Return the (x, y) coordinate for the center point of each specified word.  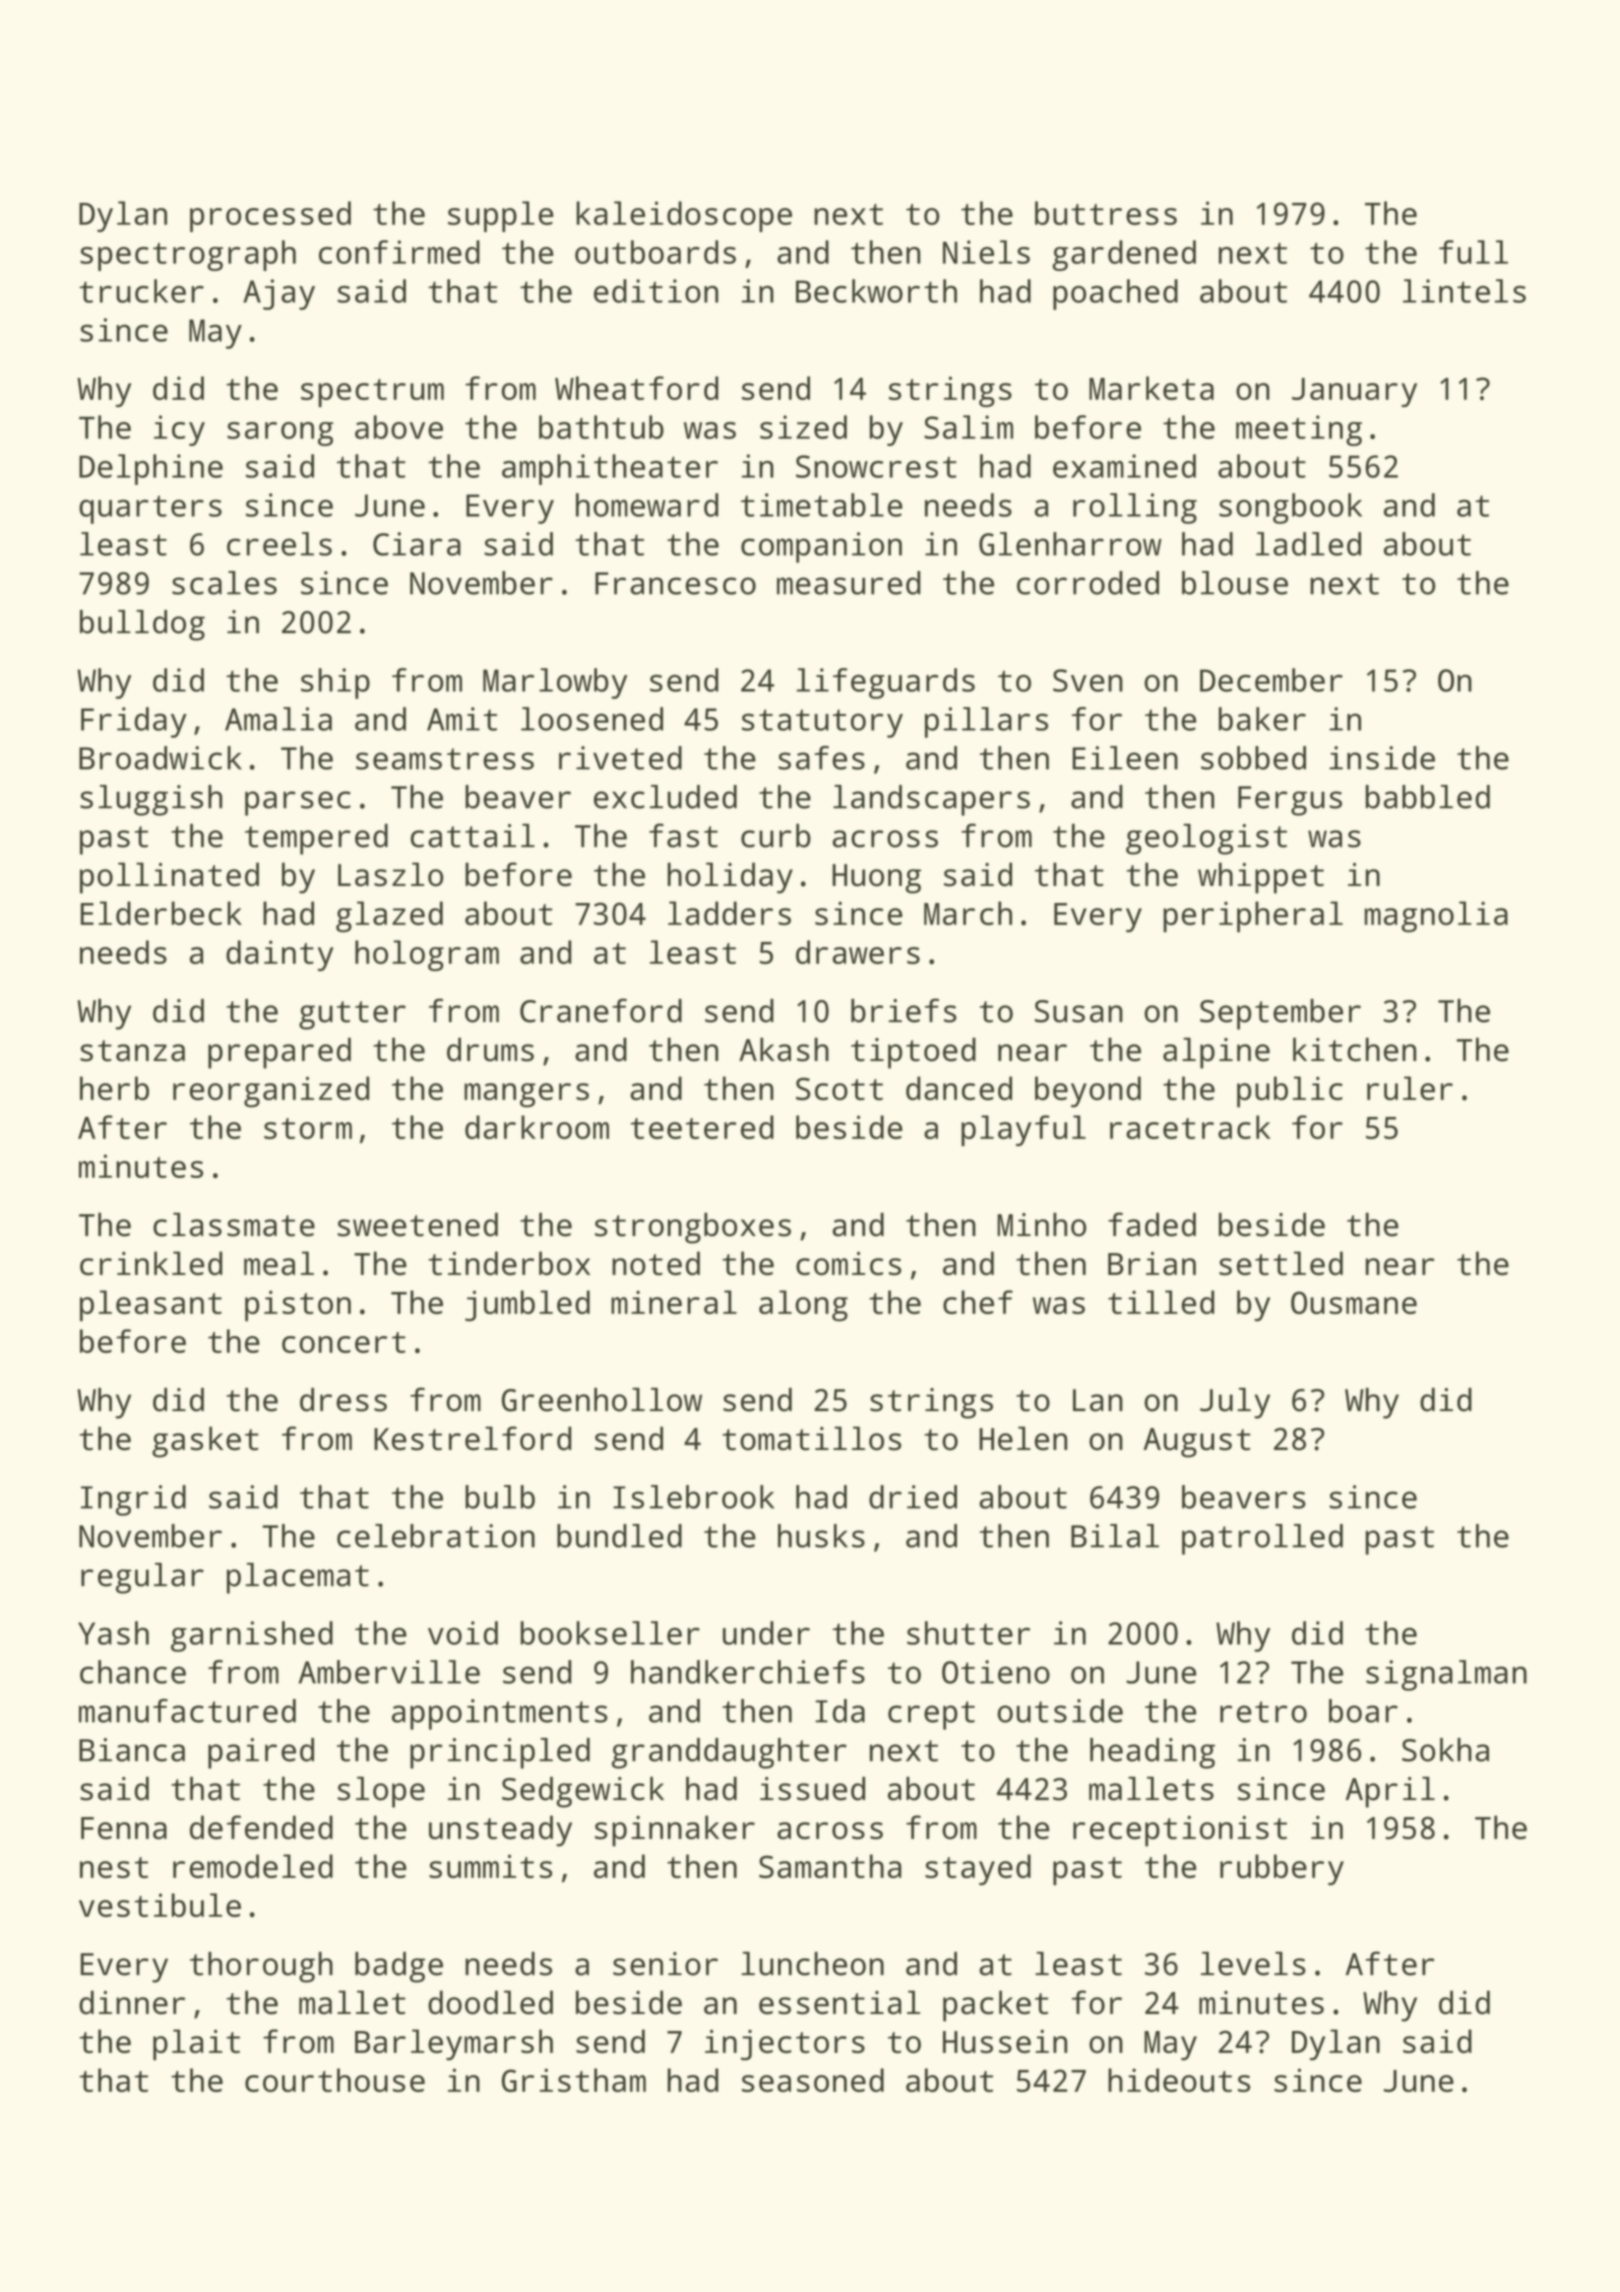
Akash (784, 1049)
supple (500, 216)
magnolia (1436, 917)
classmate (234, 1225)
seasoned (813, 2080)
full (1473, 252)
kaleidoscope (684, 216)
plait (196, 2045)
